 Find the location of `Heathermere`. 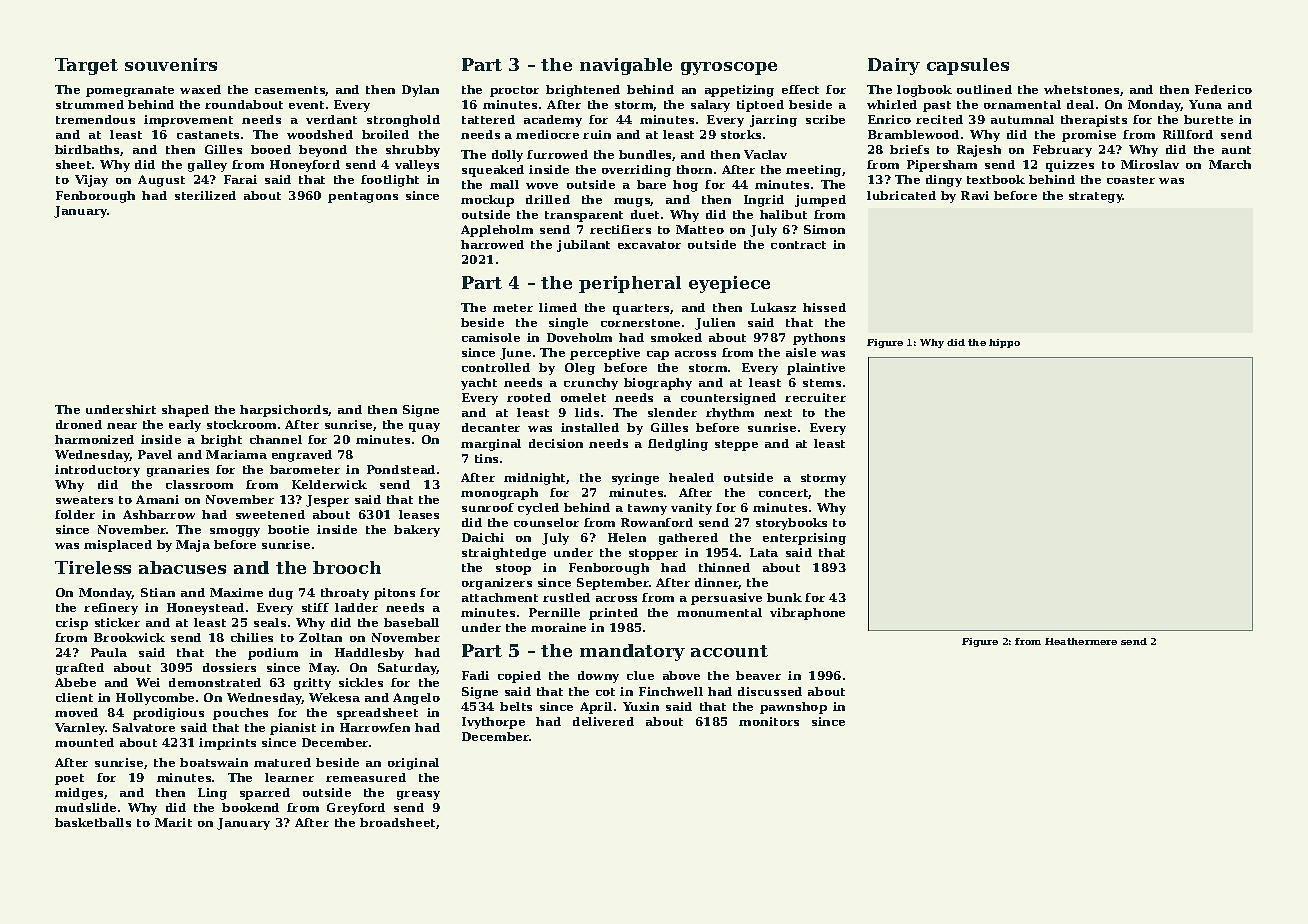

Heathermere is located at coordinates (1081, 641).
